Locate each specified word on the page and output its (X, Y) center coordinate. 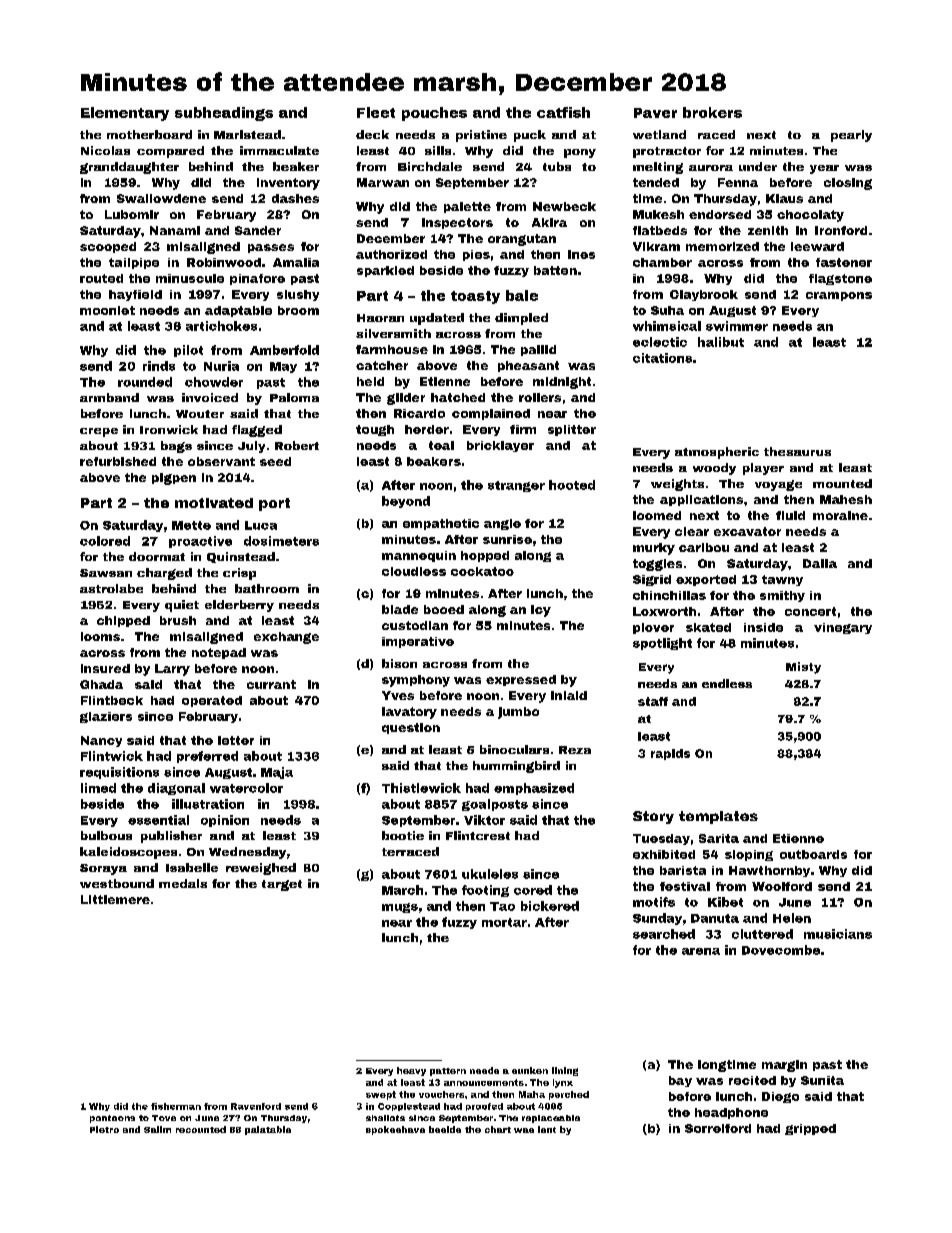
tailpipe (134, 263)
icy (541, 611)
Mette (191, 525)
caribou (704, 547)
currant (271, 684)
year (824, 169)
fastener (844, 262)
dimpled (521, 319)
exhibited (664, 854)
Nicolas (105, 150)
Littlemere (115, 899)
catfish (563, 112)
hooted (572, 485)
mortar (504, 922)
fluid (790, 515)
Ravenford (256, 1106)
